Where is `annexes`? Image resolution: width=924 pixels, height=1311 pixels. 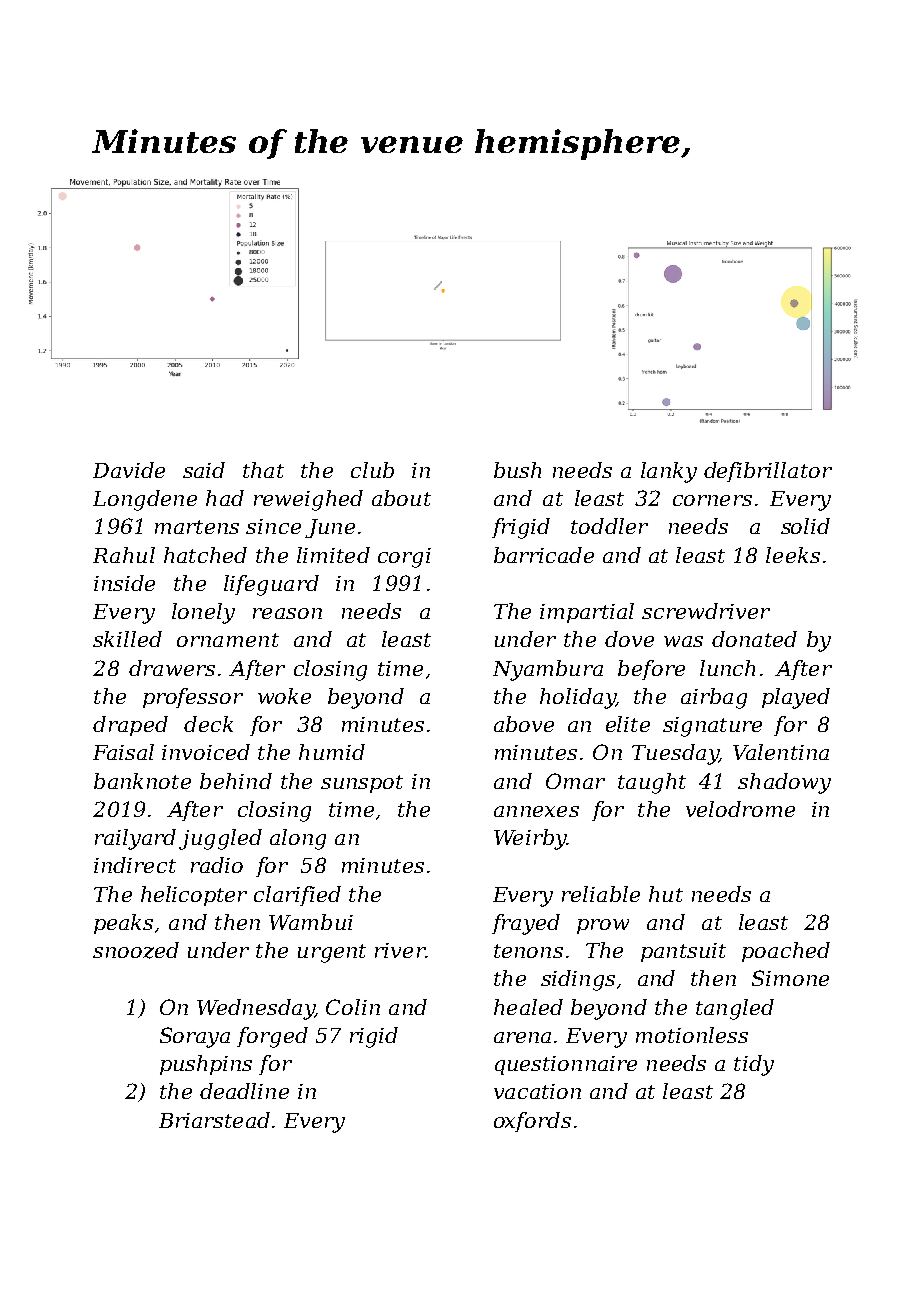
annexes is located at coordinates (536, 811).
